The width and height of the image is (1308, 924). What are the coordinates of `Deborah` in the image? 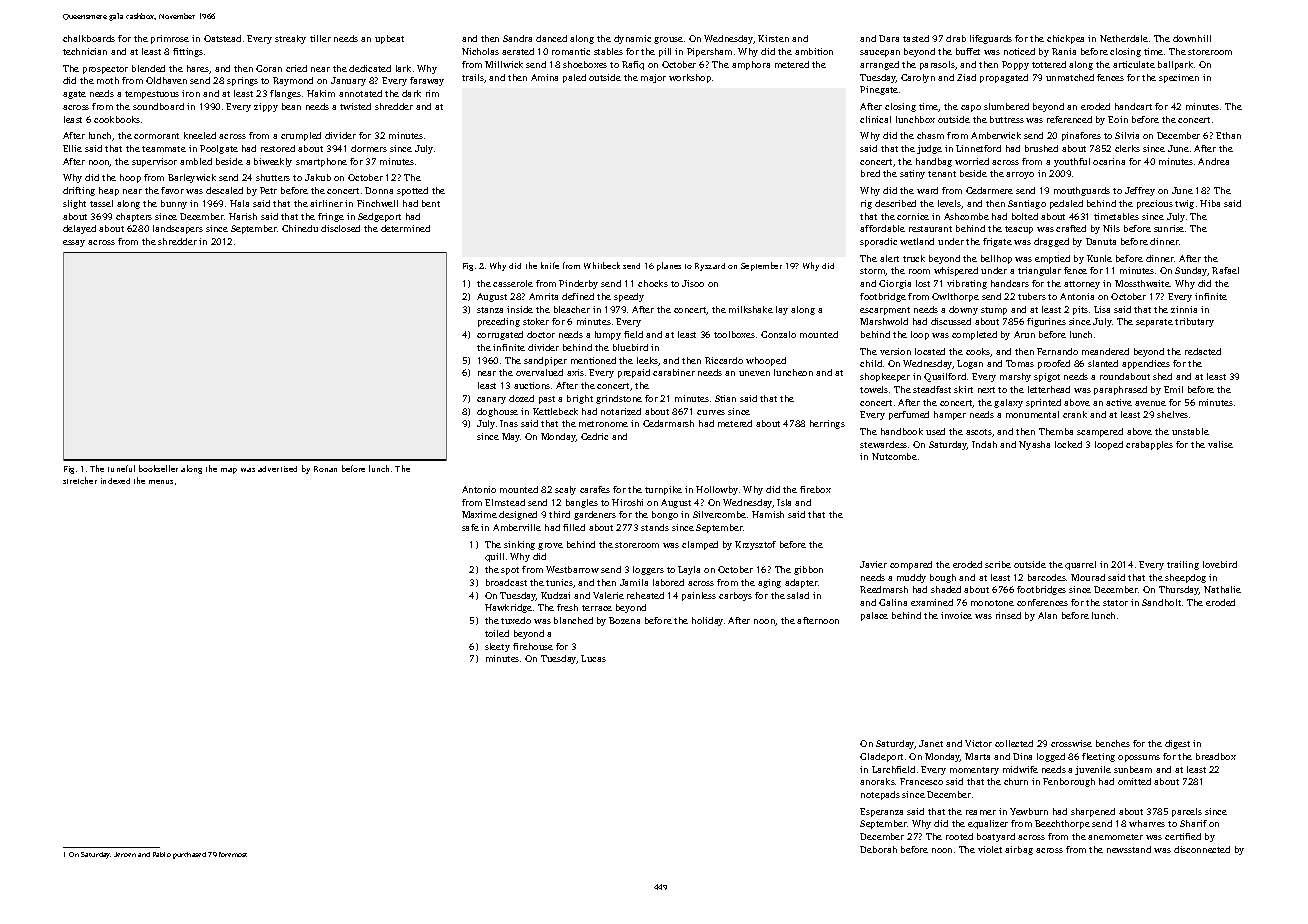 It's located at (878, 849).
